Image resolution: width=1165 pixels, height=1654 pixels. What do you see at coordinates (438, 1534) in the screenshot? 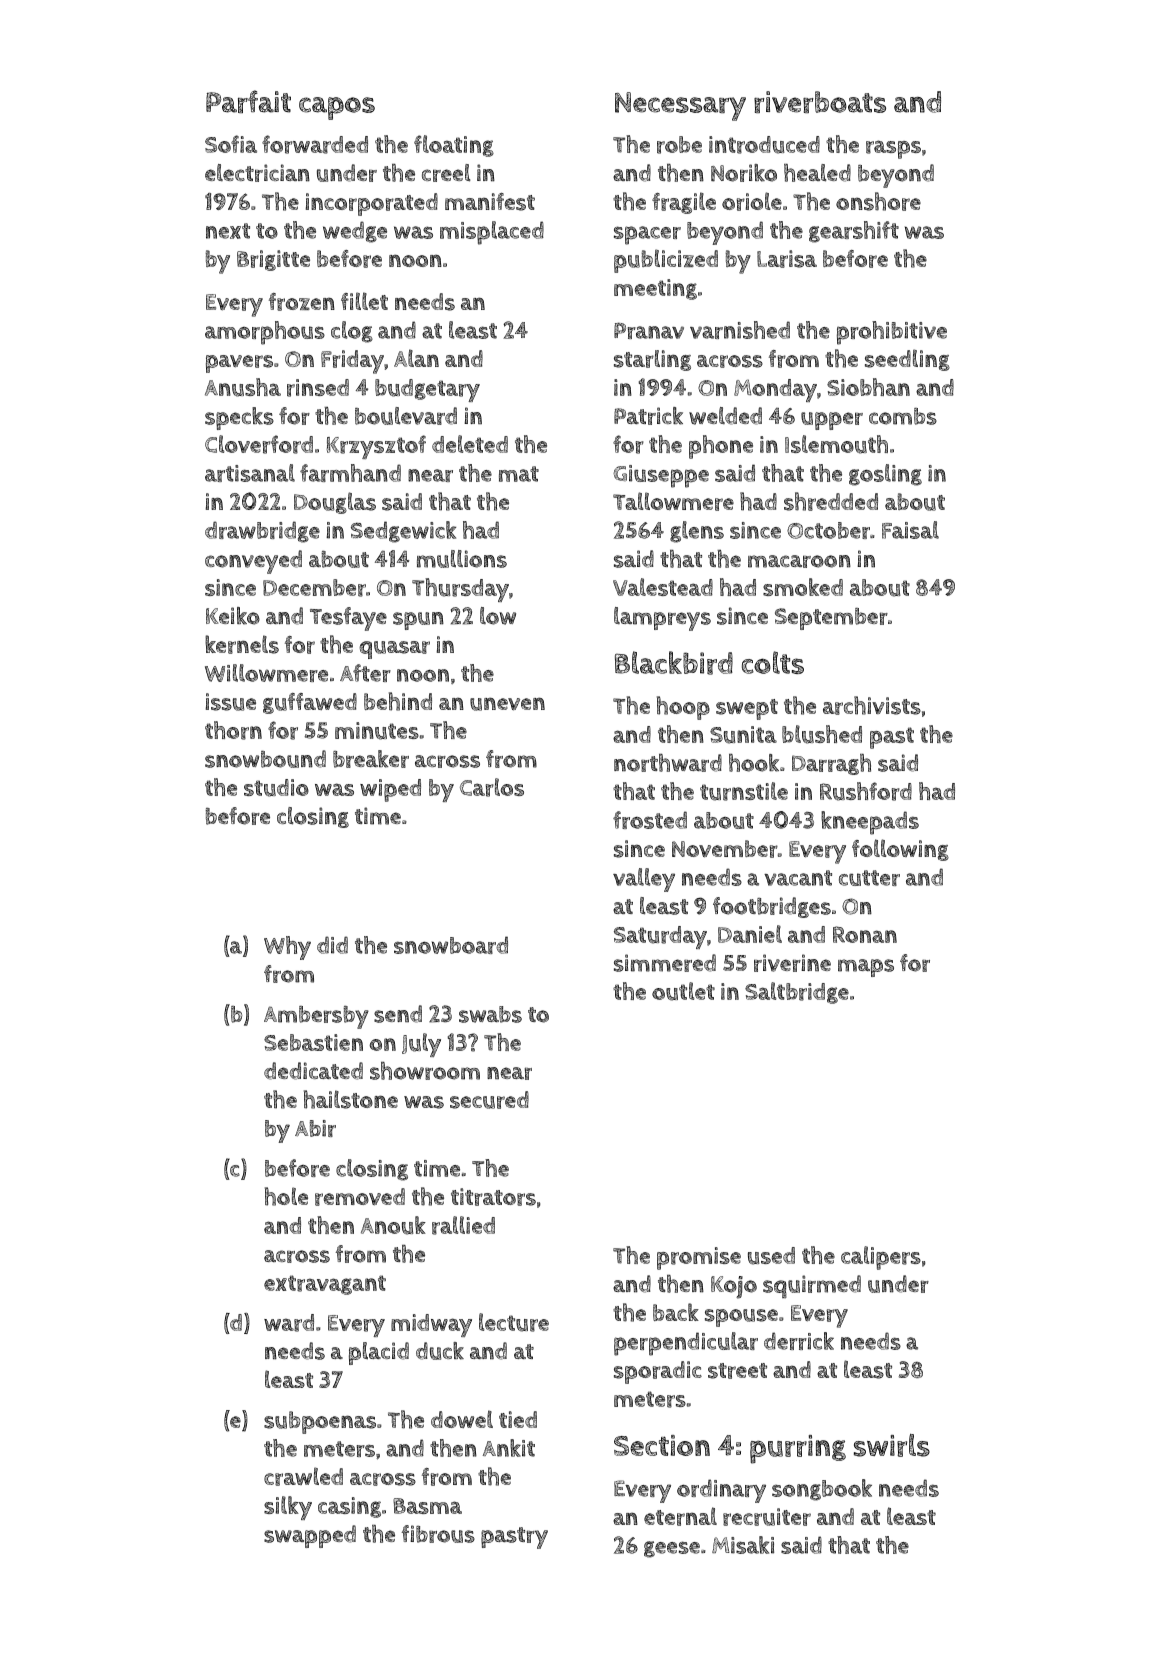
I see `fibrous` at bounding box center [438, 1534].
